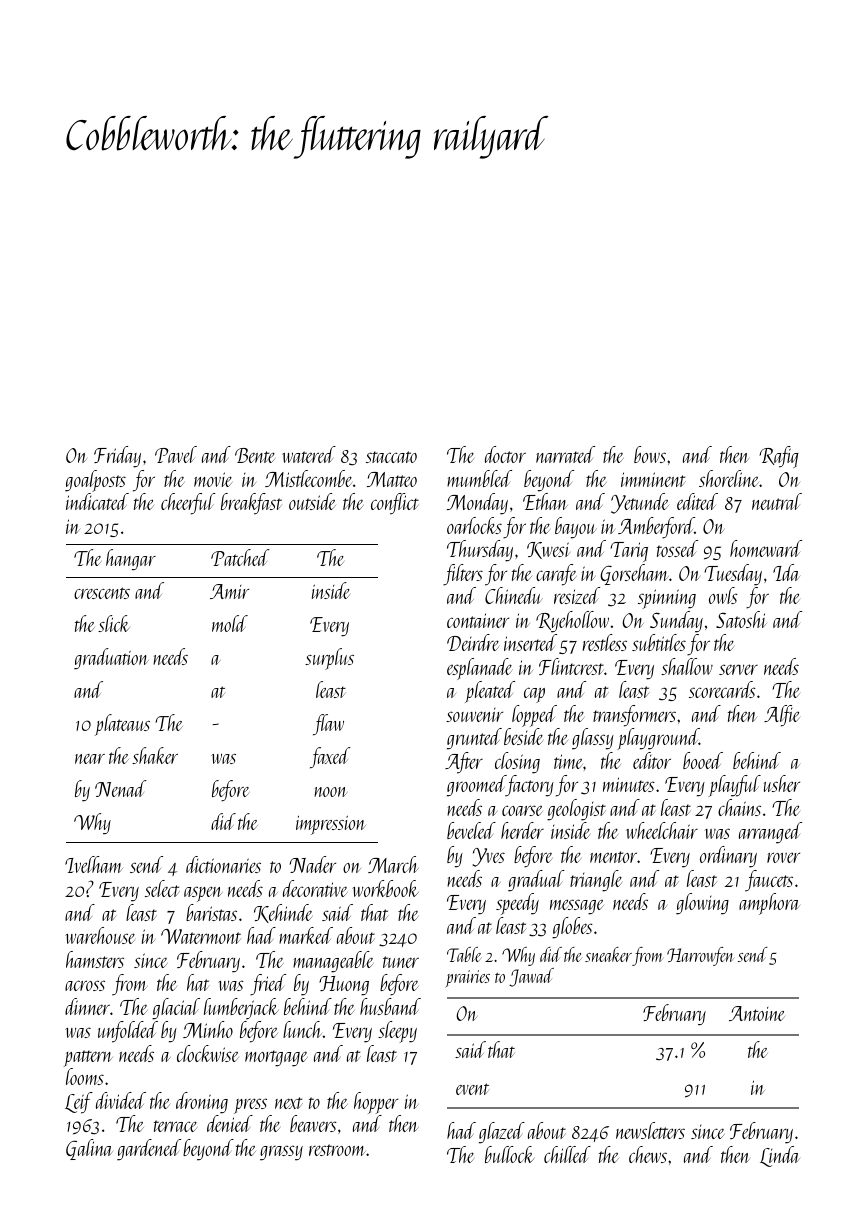 The width and height of the screenshot is (865, 1227). Describe the element at coordinates (121, 1100) in the screenshot. I see `divided` at that location.
